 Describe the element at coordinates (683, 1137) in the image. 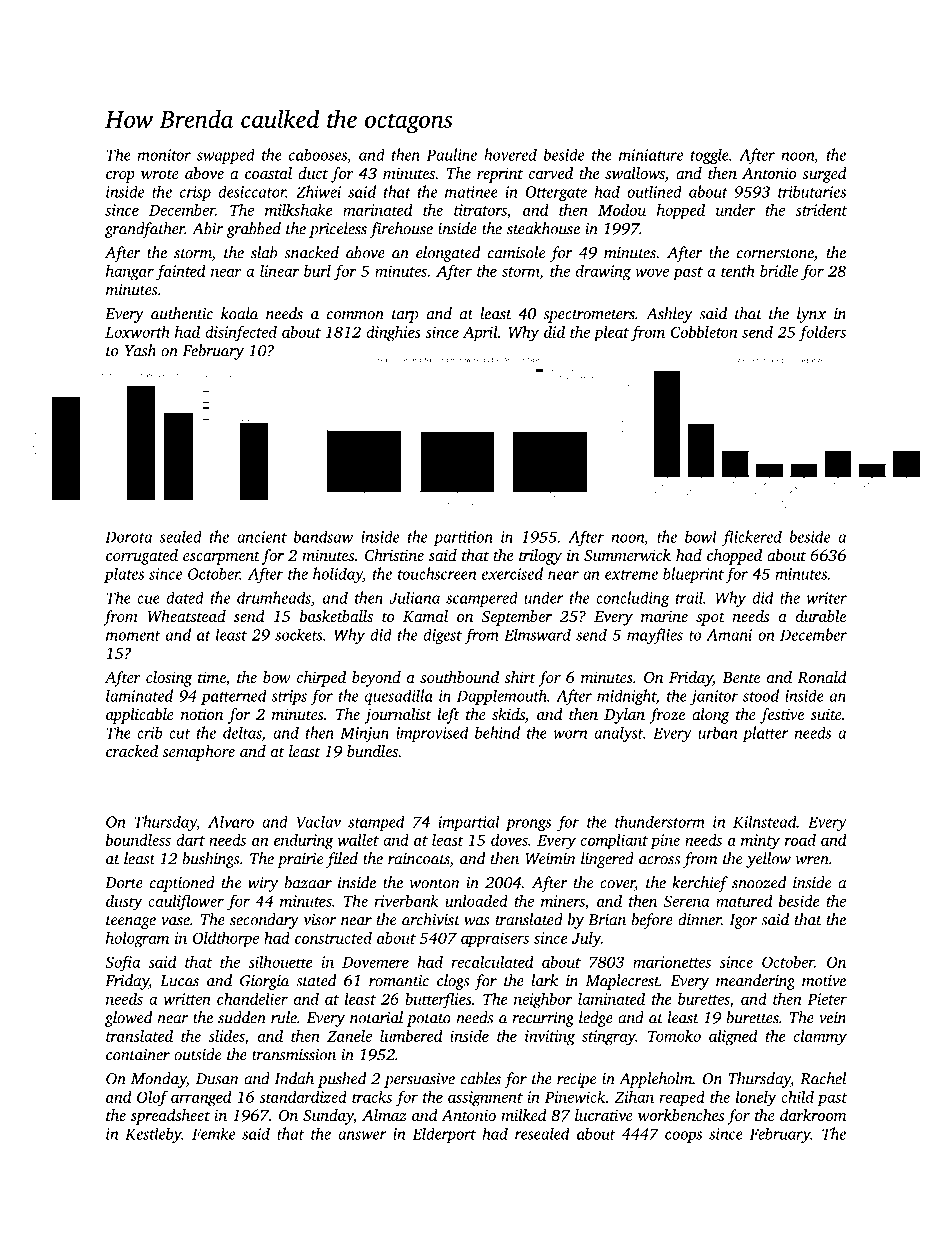

I see `coops` at that location.
